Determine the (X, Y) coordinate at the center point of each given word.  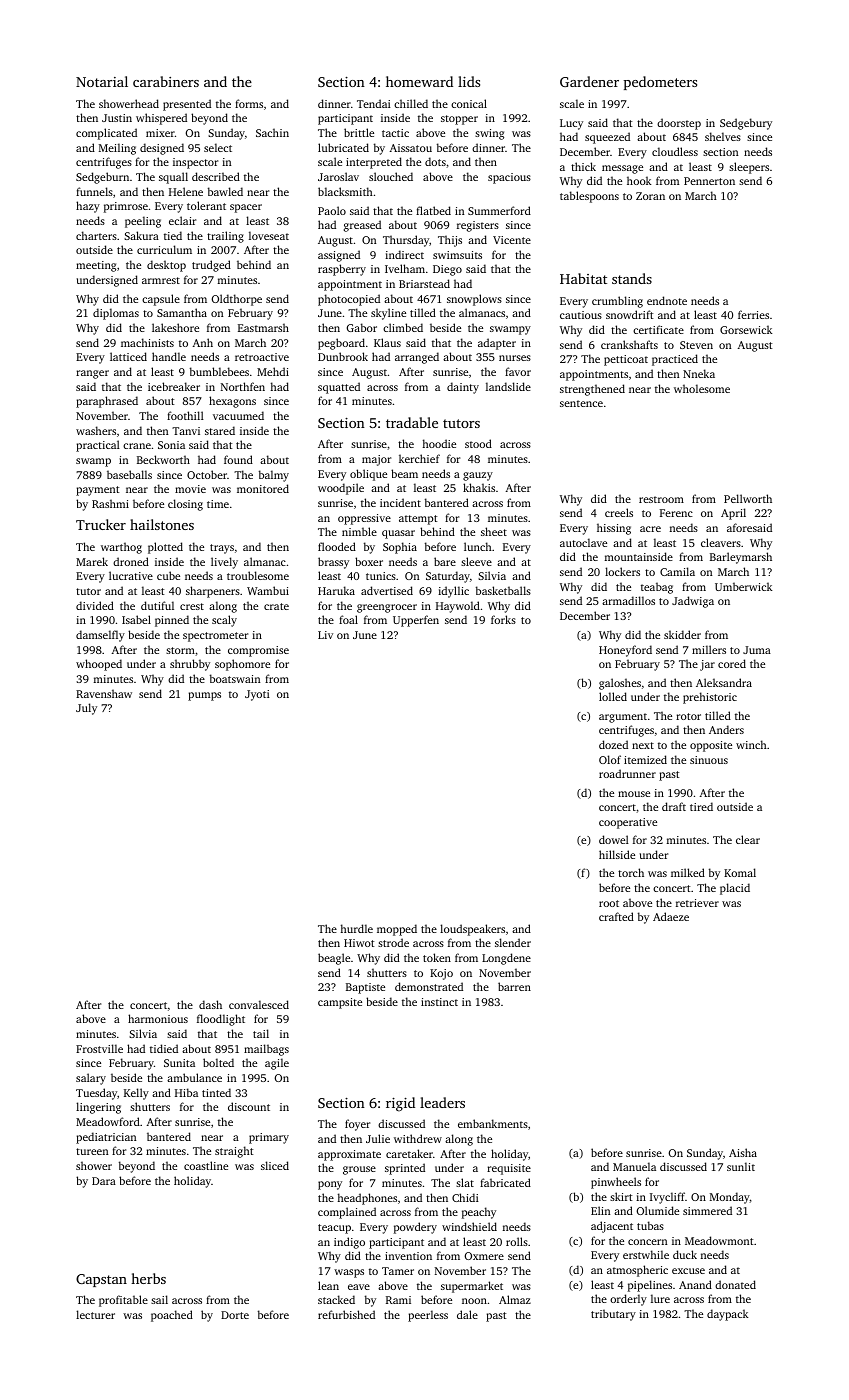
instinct (439, 1002)
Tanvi (186, 431)
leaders (442, 1102)
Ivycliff (667, 1198)
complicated (106, 134)
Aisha (743, 1152)
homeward (419, 81)
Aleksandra (724, 682)
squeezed (607, 138)
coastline (206, 1165)
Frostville (99, 1048)
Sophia (400, 548)
